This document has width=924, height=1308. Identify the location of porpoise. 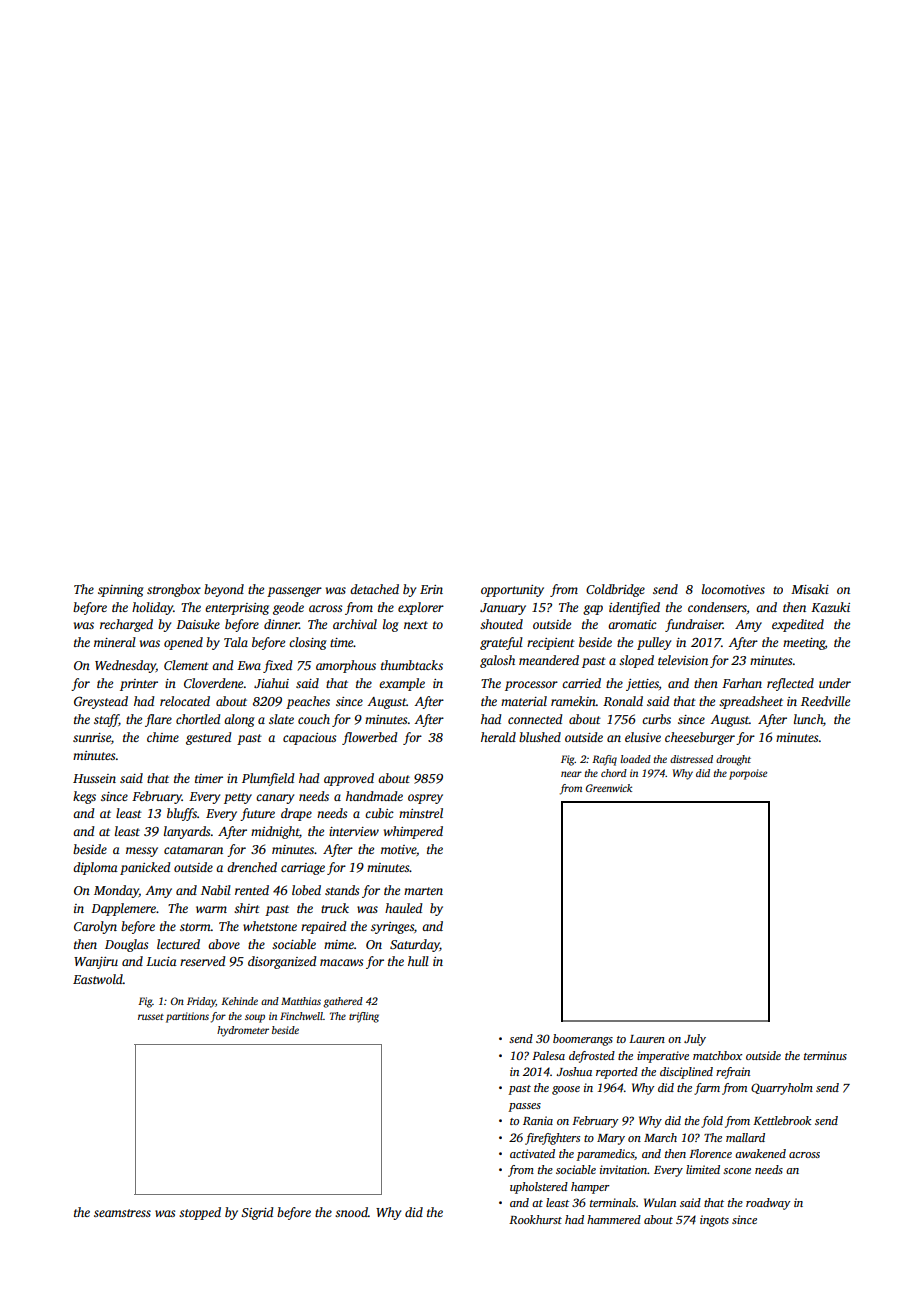
(748, 774).
